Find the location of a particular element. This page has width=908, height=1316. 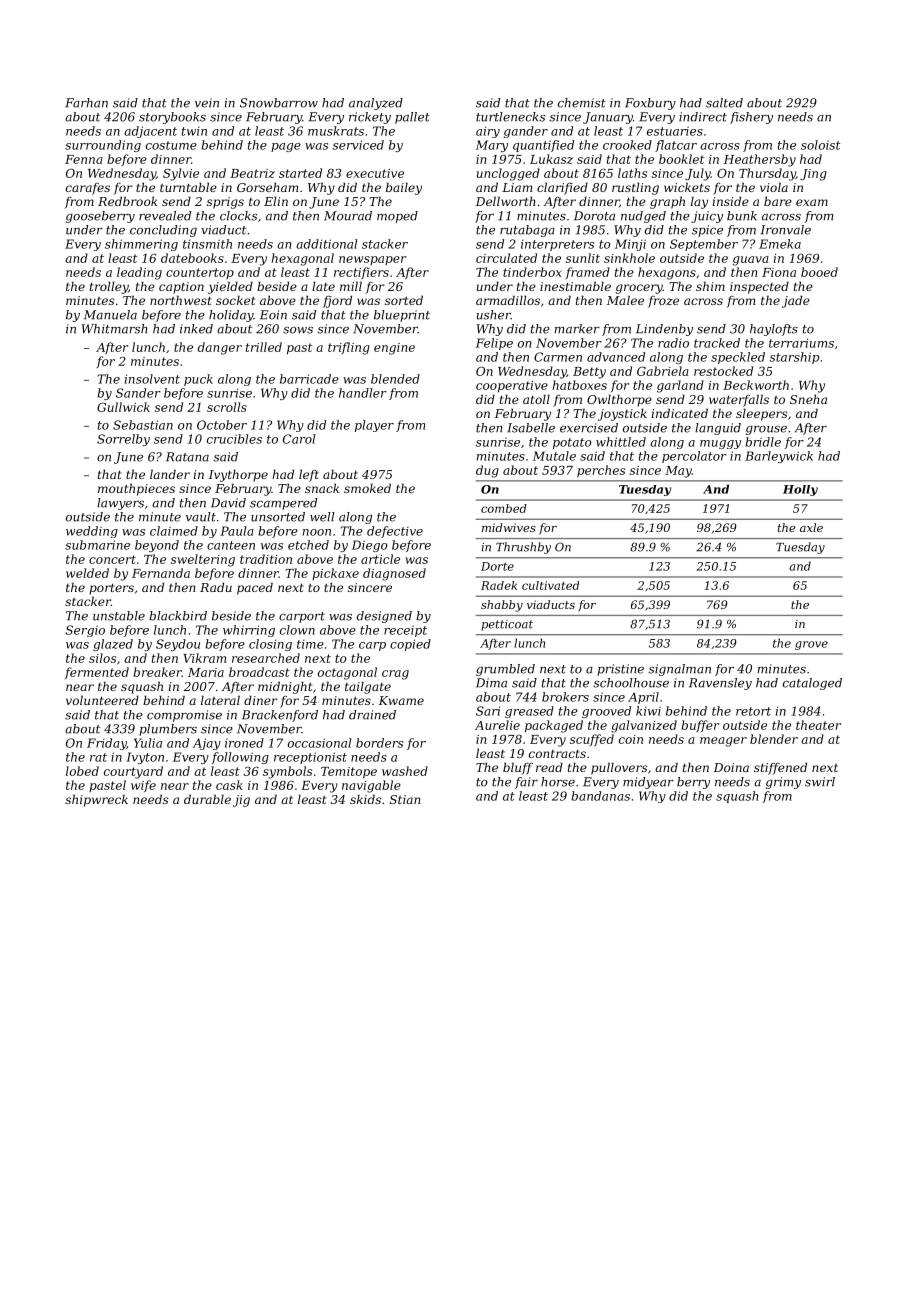

exam is located at coordinates (812, 202).
